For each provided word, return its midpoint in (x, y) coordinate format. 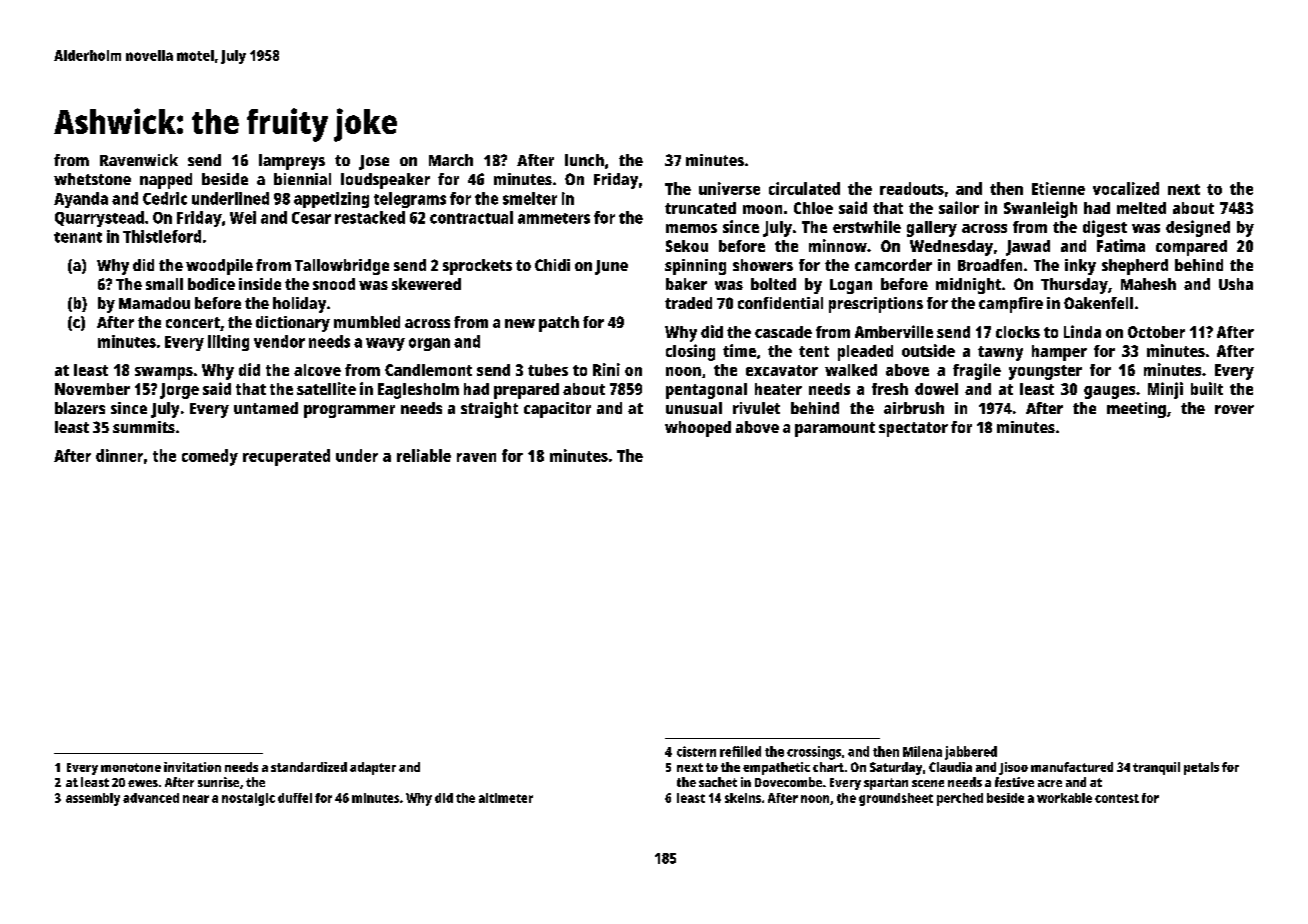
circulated (804, 188)
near (196, 799)
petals (1201, 768)
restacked (370, 217)
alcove (317, 370)
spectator (913, 429)
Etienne (1058, 188)
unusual (694, 408)
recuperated (286, 457)
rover (1234, 409)
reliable (424, 455)
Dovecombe (788, 782)
